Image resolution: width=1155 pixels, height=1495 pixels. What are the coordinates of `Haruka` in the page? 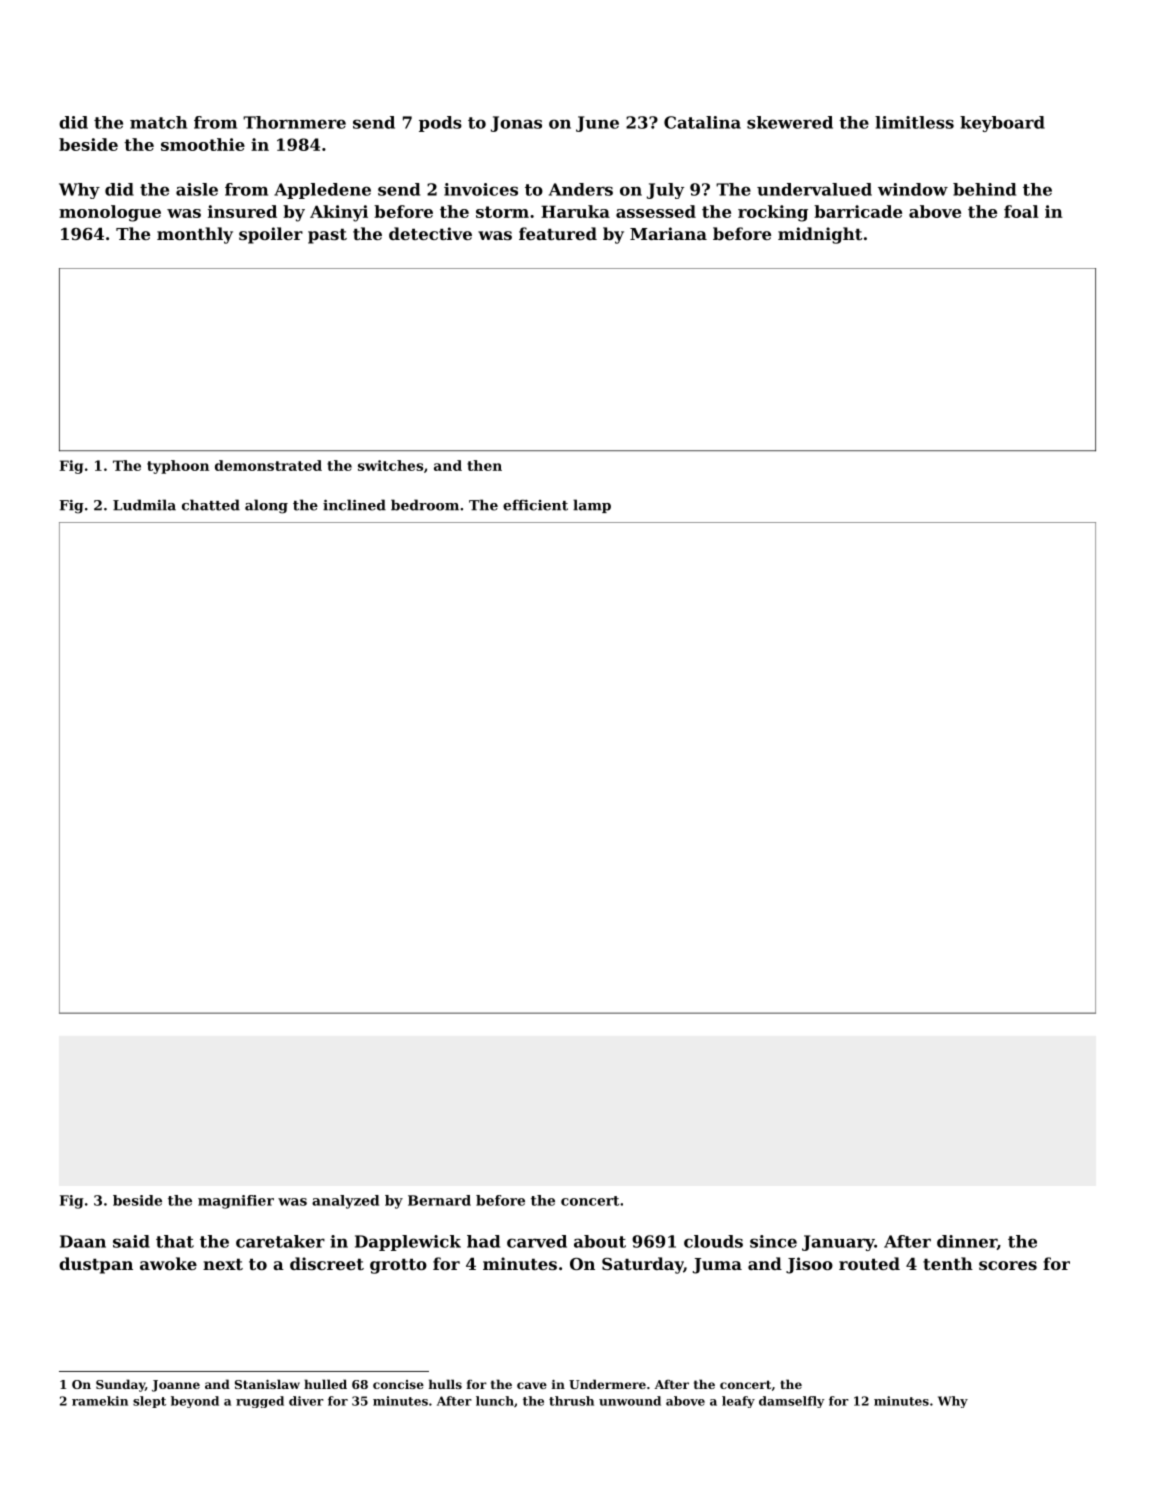 It's located at (575, 211).
